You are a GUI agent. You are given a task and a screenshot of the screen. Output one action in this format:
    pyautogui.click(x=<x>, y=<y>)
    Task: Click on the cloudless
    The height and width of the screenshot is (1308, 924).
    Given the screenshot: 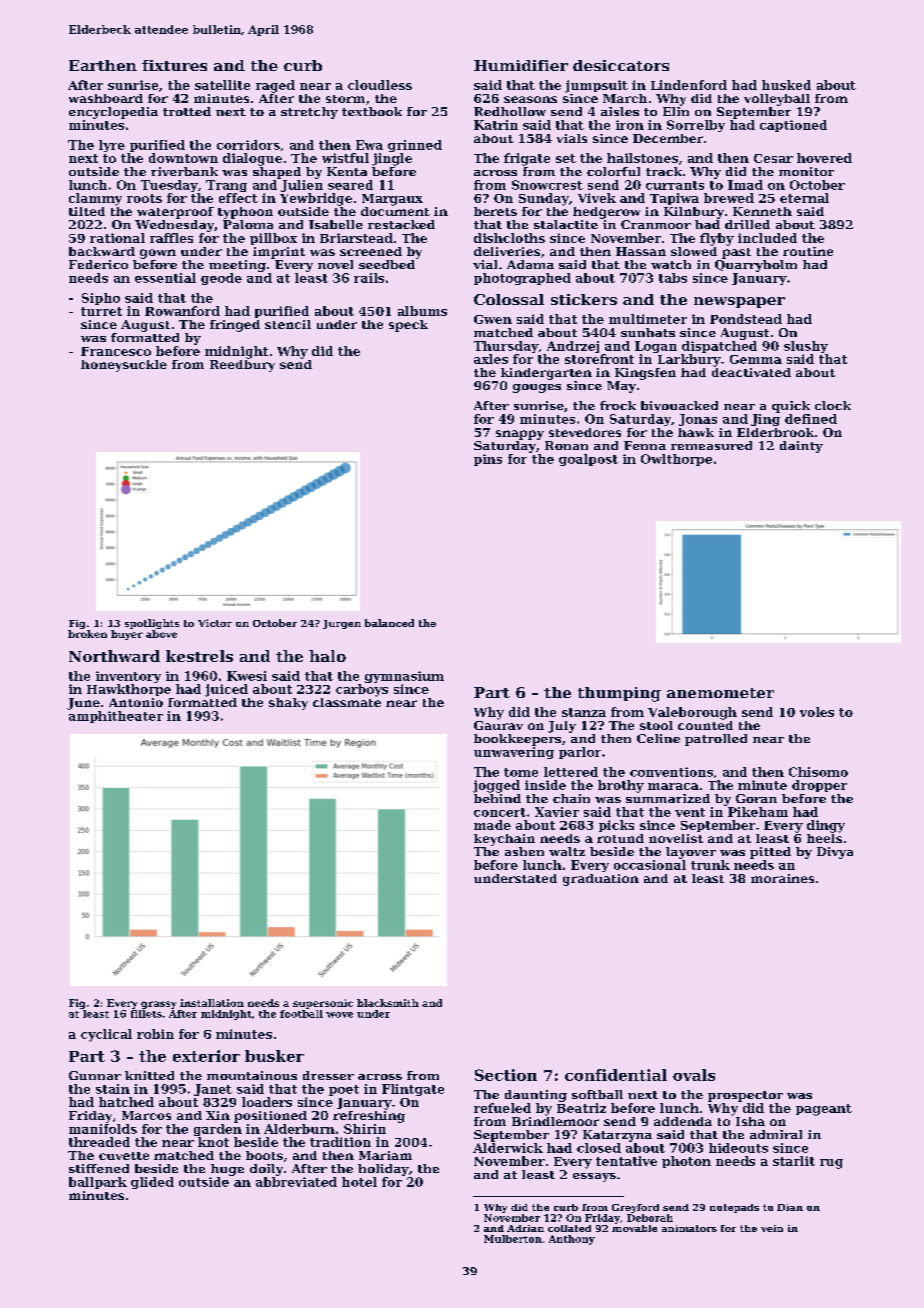 What is the action you would take?
    pyautogui.click(x=380, y=85)
